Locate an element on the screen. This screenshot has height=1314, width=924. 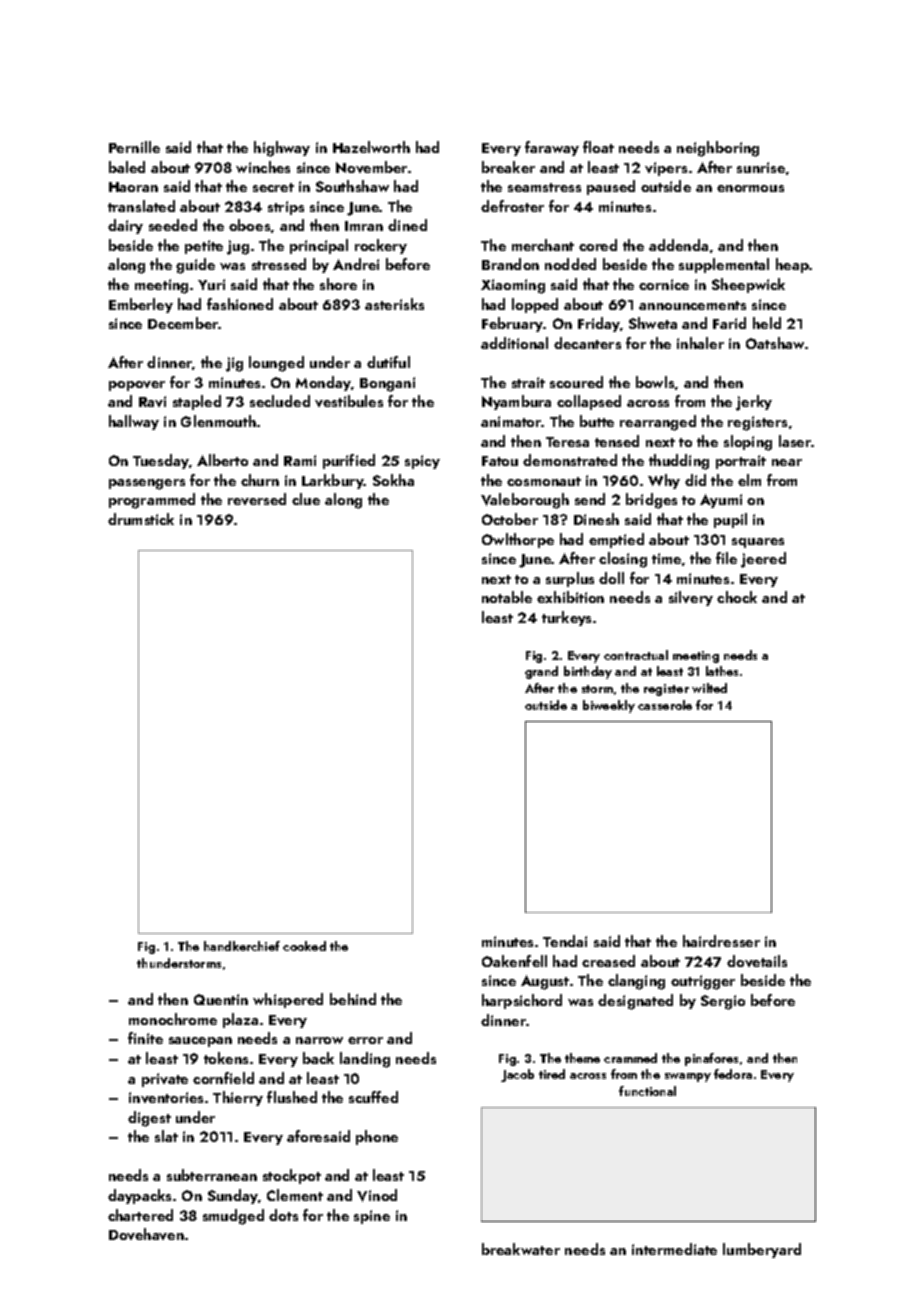
functional is located at coordinates (647, 1091).
